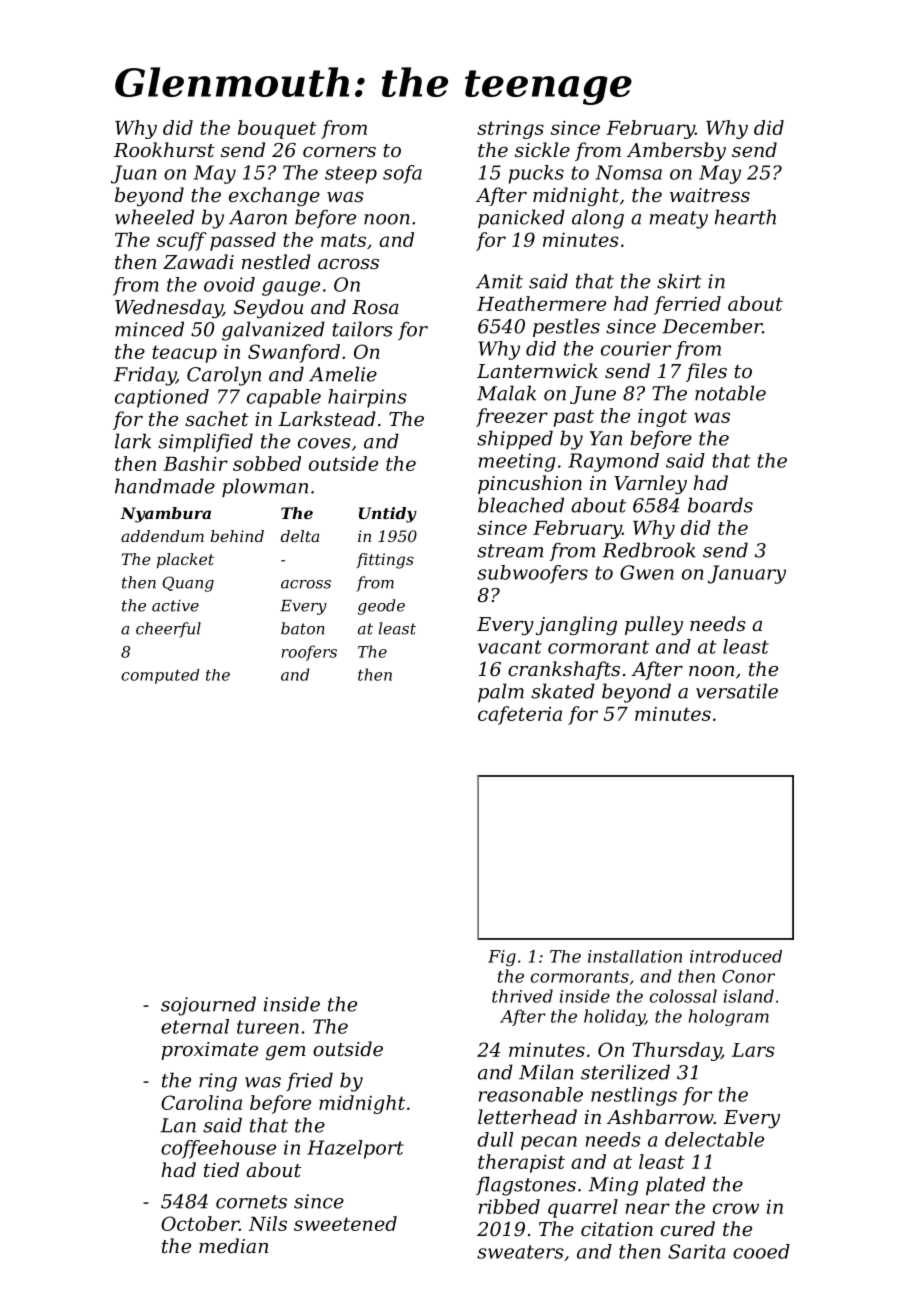  What do you see at coordinates (737, 691) in the page?
I see `versatile` at bounding box center [737, 691].
